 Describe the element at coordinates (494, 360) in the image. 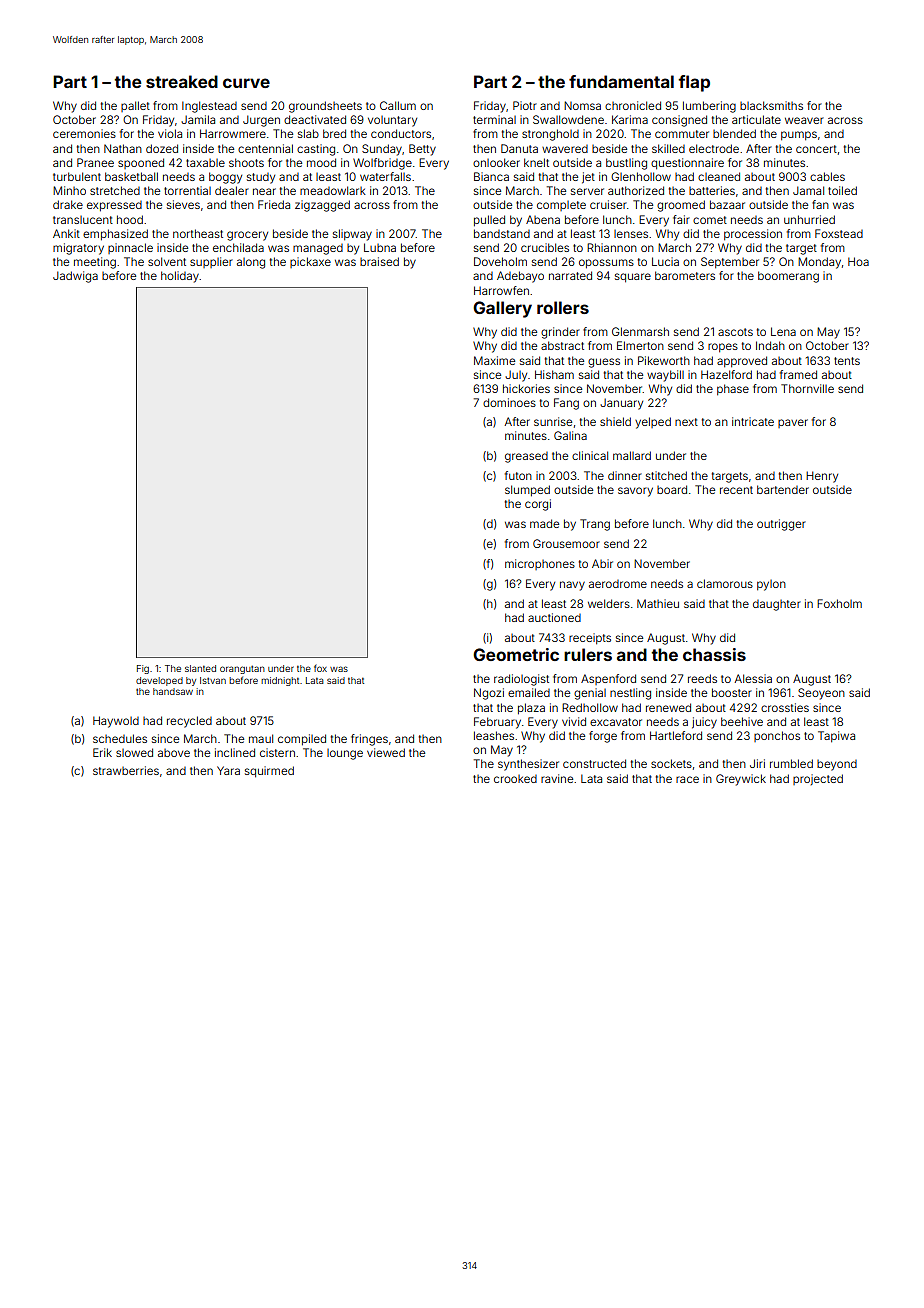

I see `Maxime` at that location.
